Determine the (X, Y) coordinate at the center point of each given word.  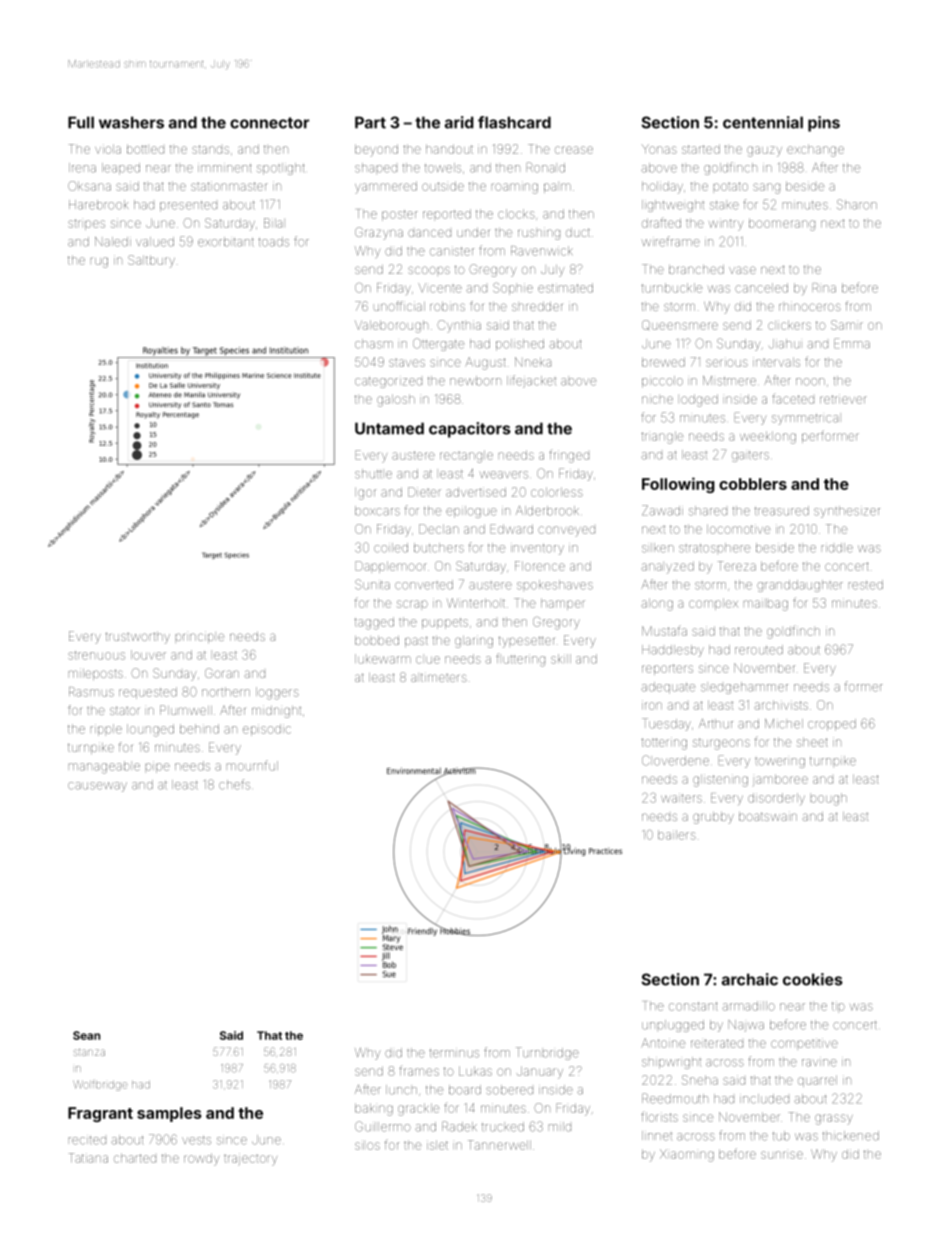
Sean (86, 1035)
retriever (843, 399)
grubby (713, 818)
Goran (222, 673)
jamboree (780, 780)
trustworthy (138, 638)
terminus (454, 1053)
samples (169, 1114)
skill (561, 659)
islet (437, 1145)
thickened (850, 1136)
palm (557, 188)
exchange (815, 150)
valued (155, 242)
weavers (504, 475)
